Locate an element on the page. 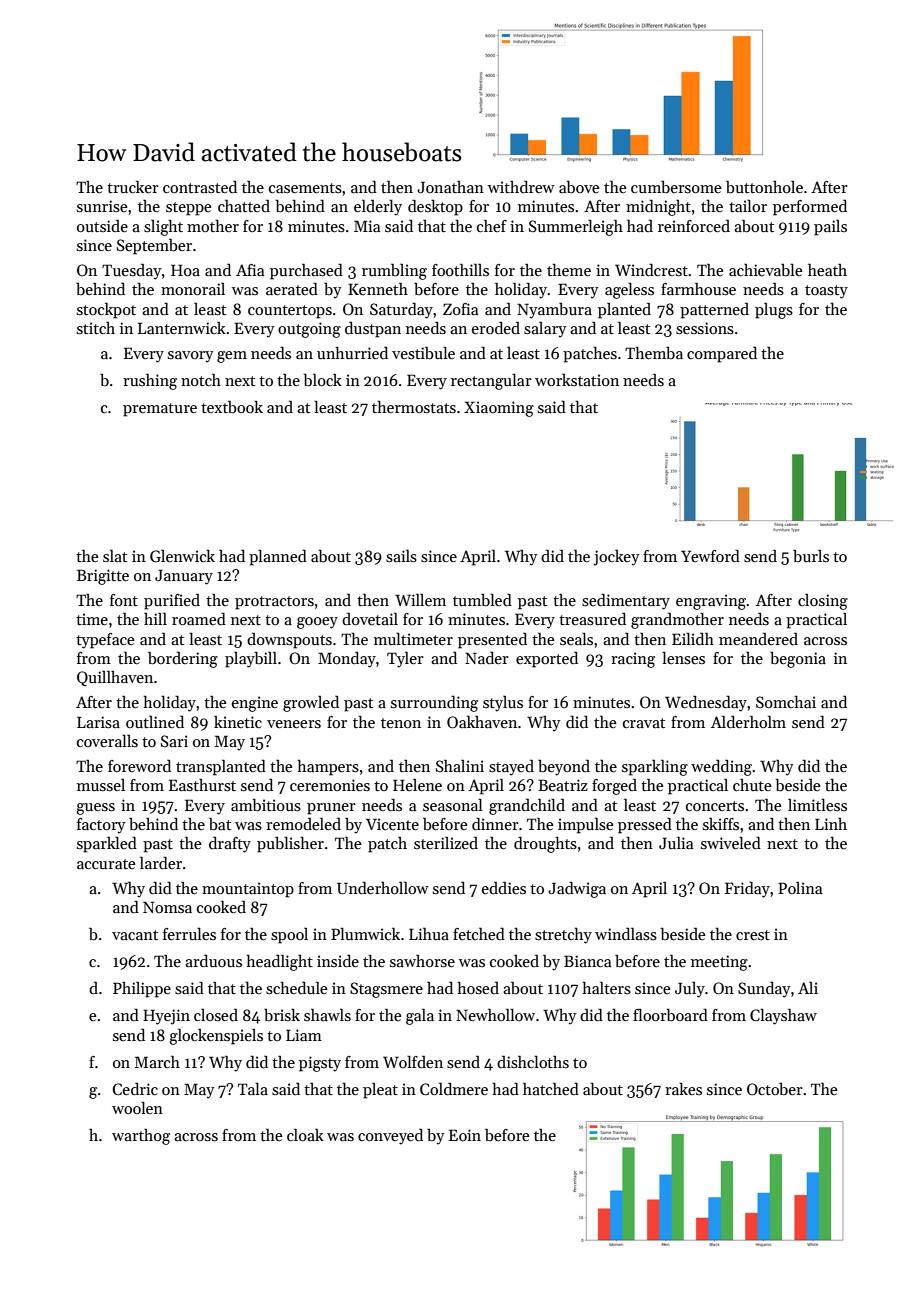 The height and width of the document is (1311, 924). racing is located at coordinates (633, 660).
